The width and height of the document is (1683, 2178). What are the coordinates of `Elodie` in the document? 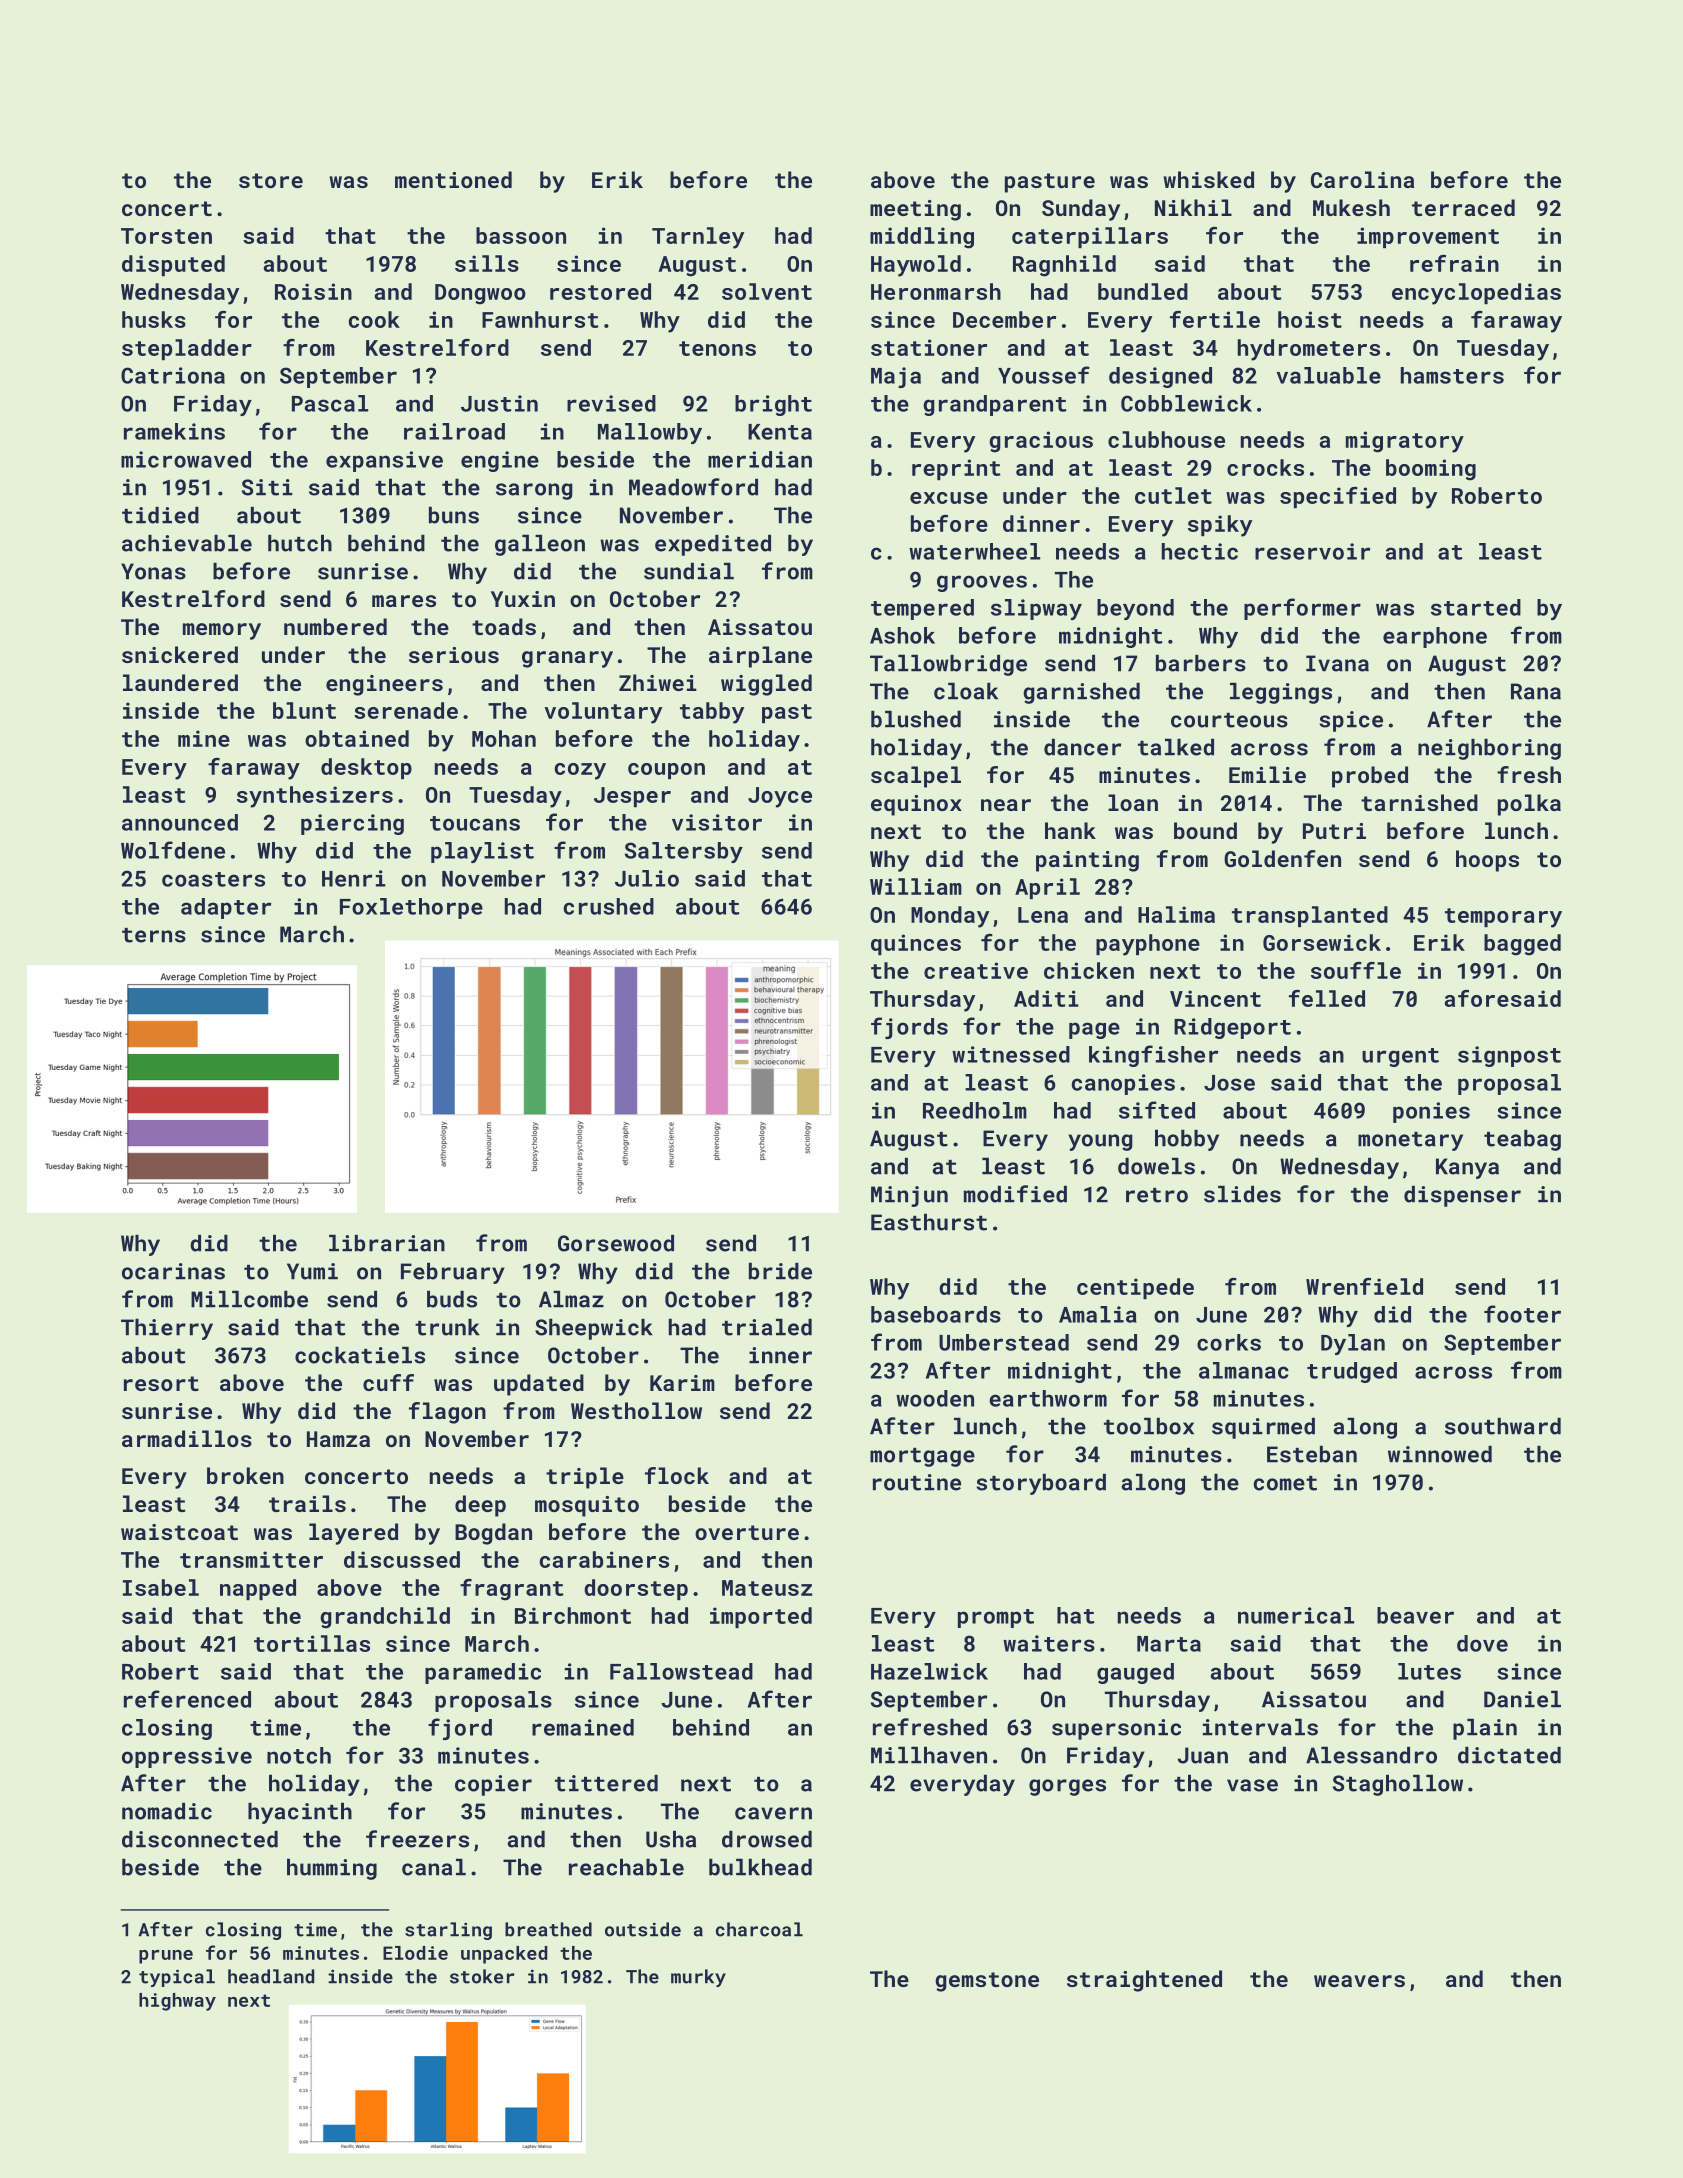 It's located at (415, 1953).
